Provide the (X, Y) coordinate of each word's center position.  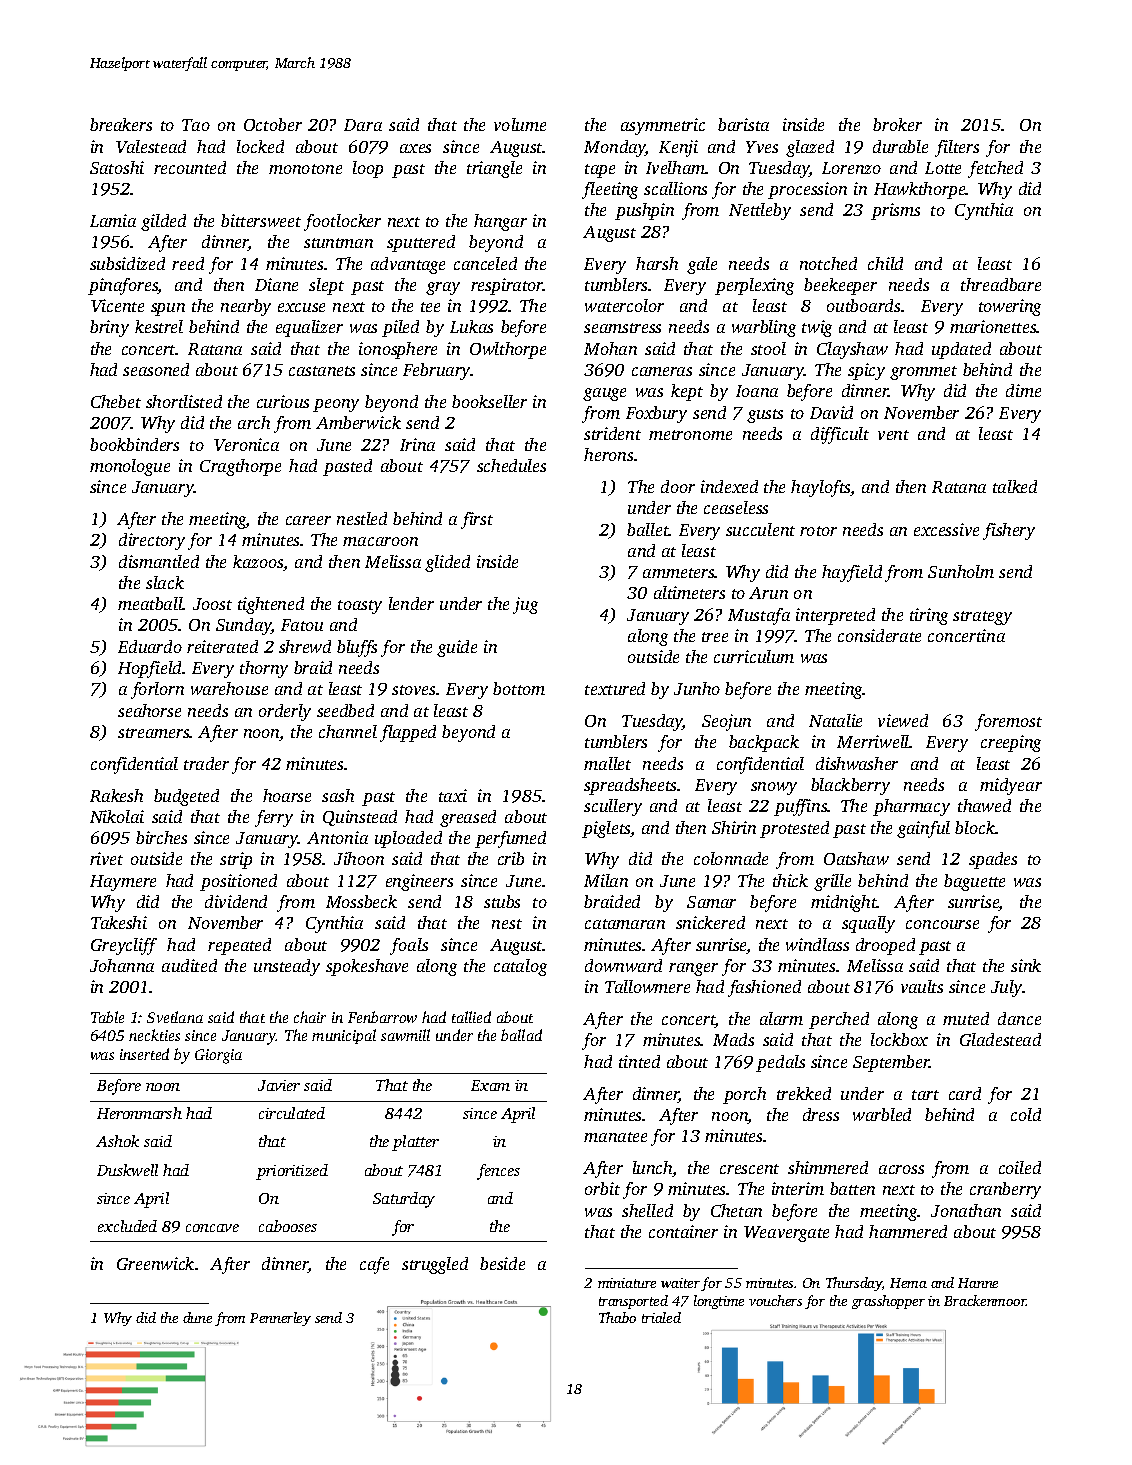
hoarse (287, 795)
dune (197, 1317)
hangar (500, 222)
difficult (840, 435)
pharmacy (911, 807)
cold (1026, 1114)
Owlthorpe (508, 350)
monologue (130, 467)
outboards (863, 305)
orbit (602, 1188)
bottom (519, 688)
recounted (190, 167)
